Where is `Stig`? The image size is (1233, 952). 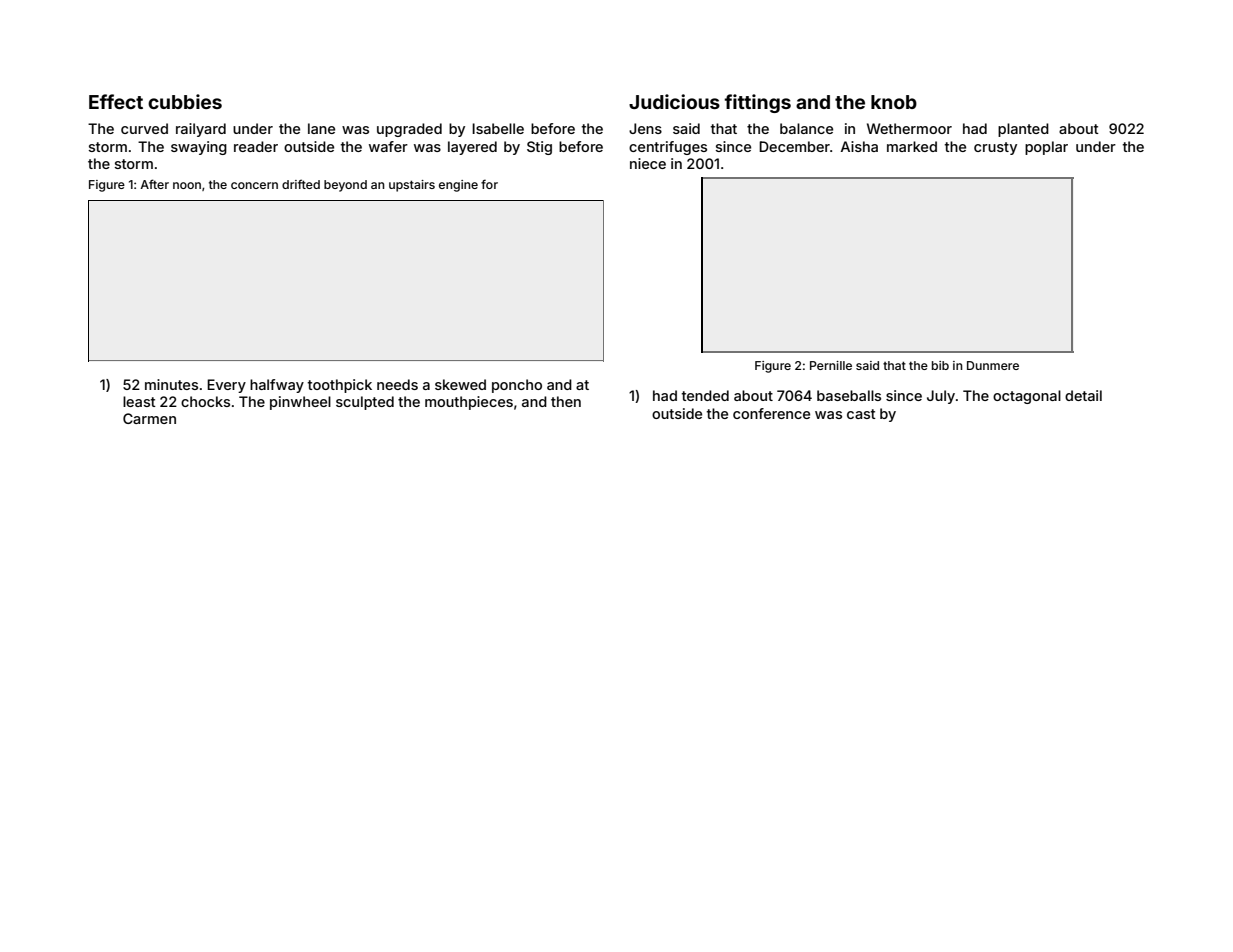
Stig is located at coordinates (539, 148).
